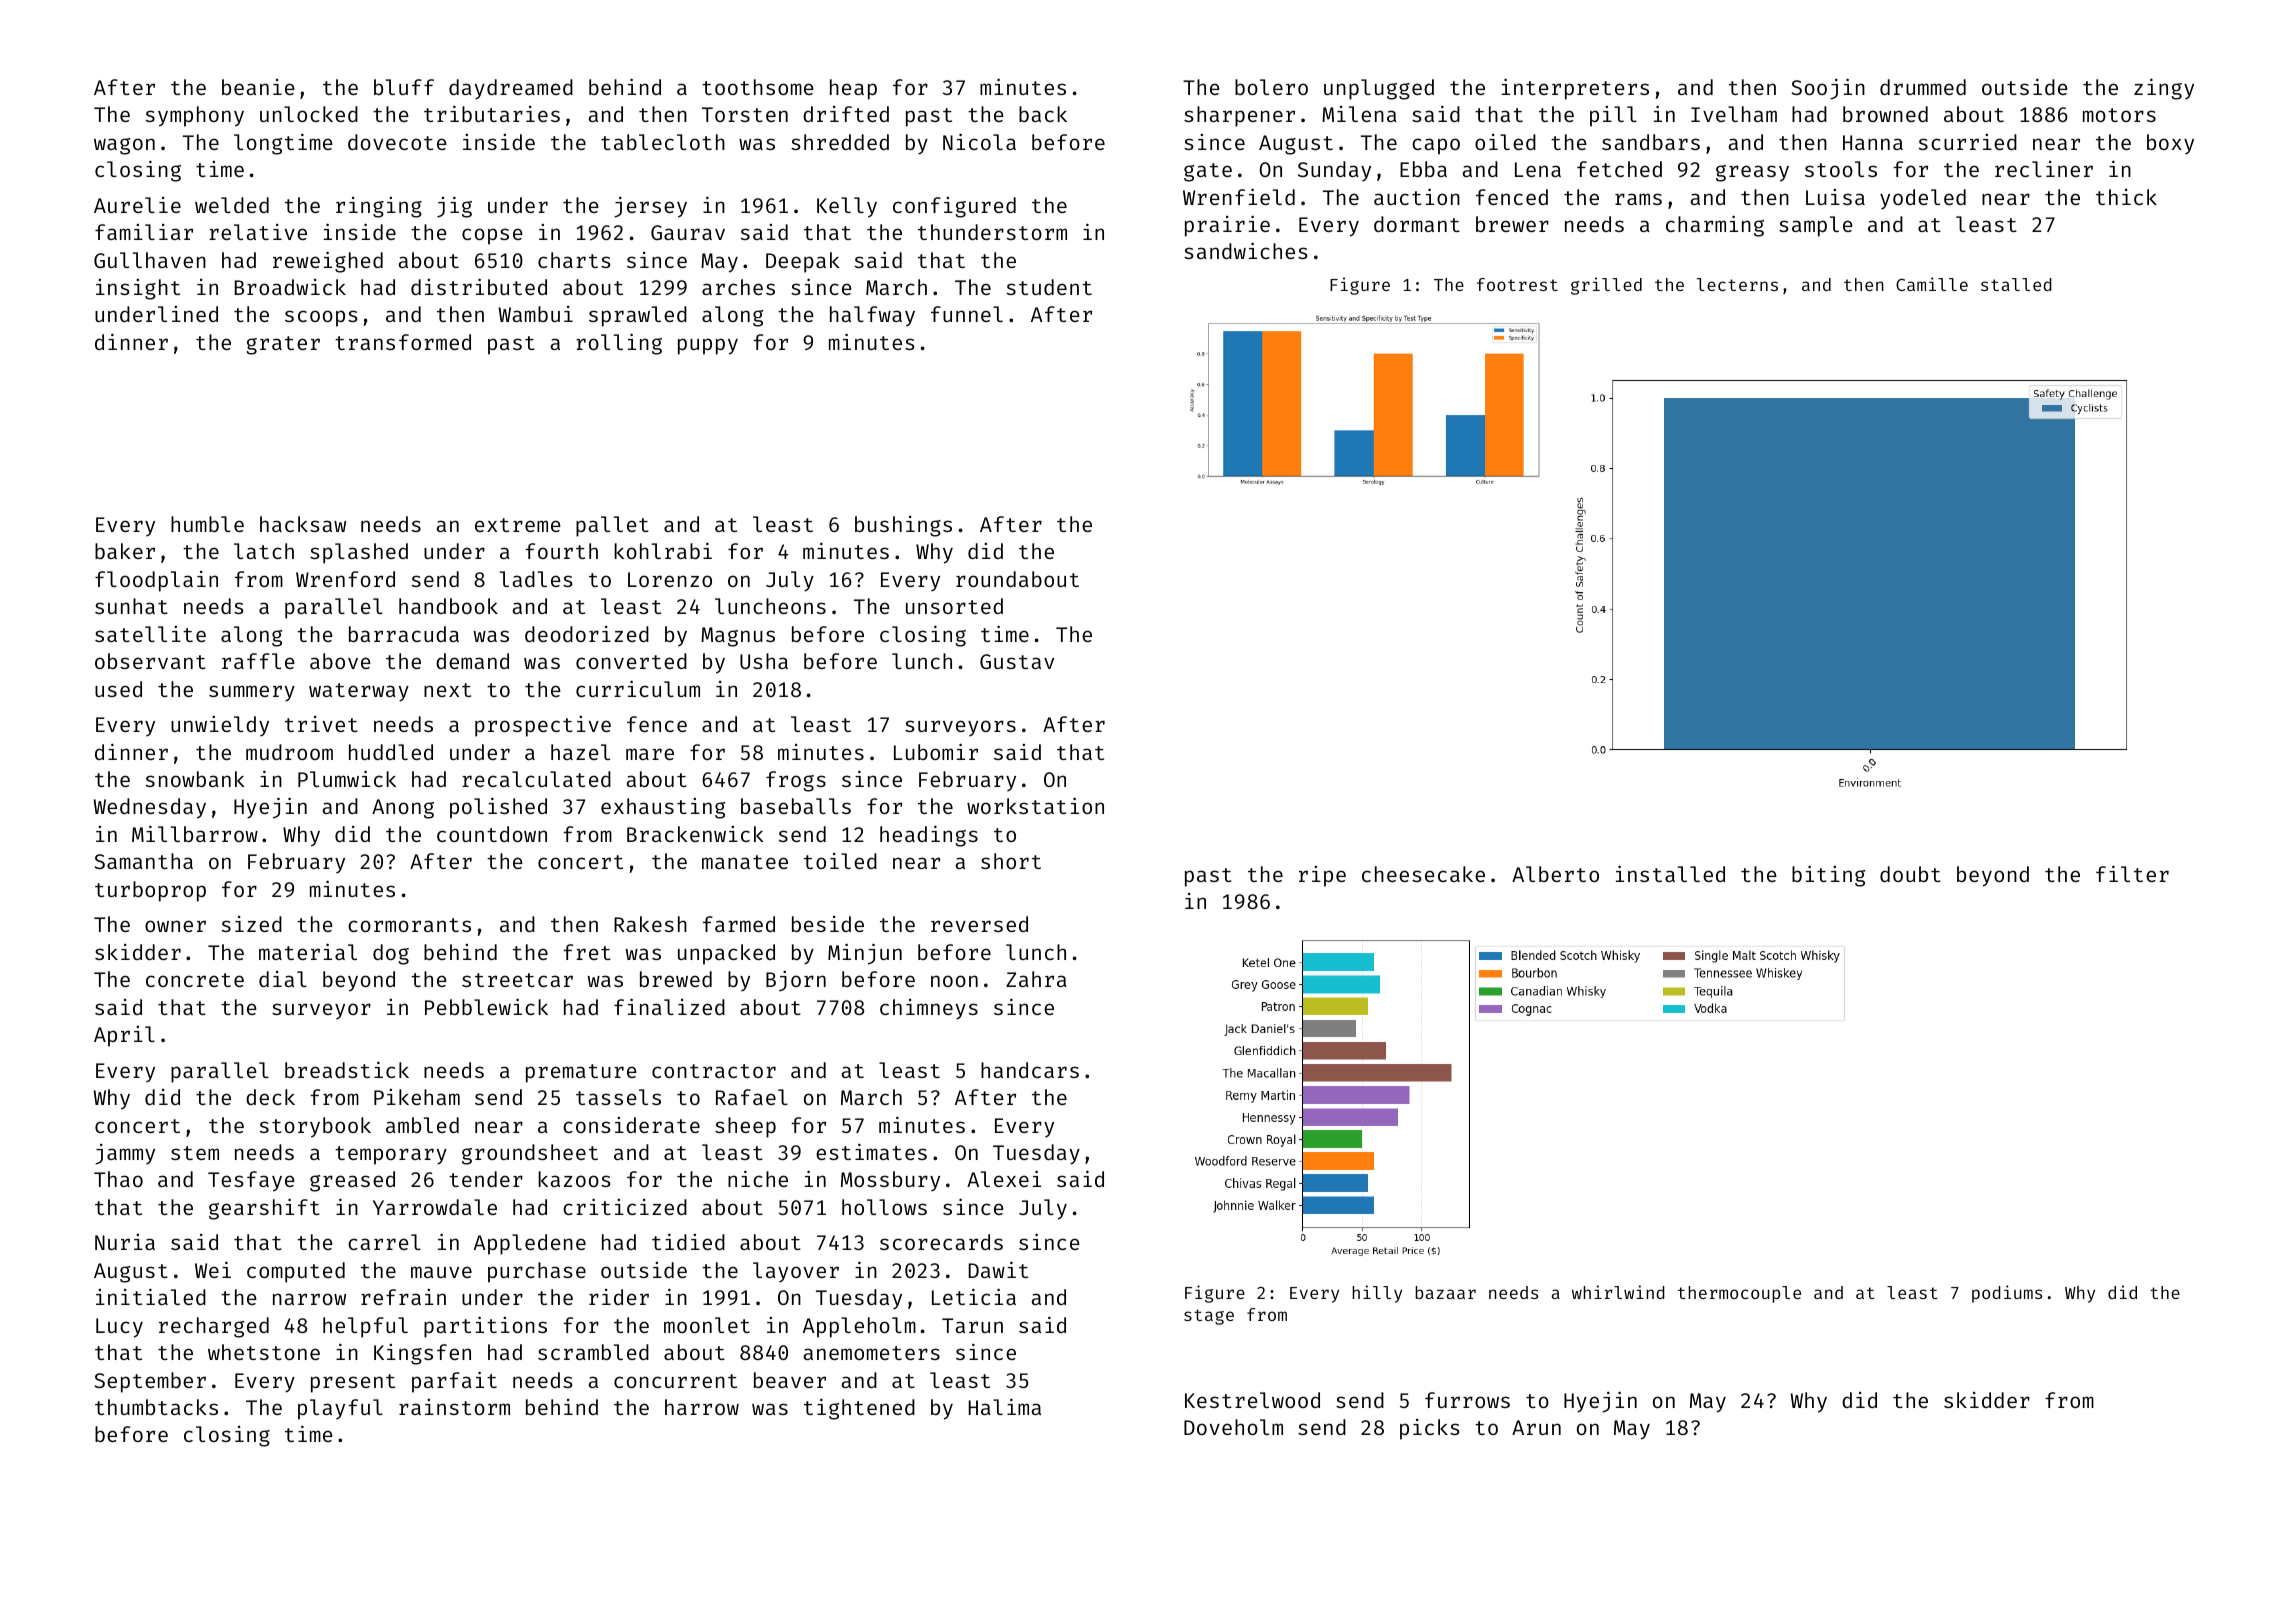  I want to click on biting, so click(1828, 876).
